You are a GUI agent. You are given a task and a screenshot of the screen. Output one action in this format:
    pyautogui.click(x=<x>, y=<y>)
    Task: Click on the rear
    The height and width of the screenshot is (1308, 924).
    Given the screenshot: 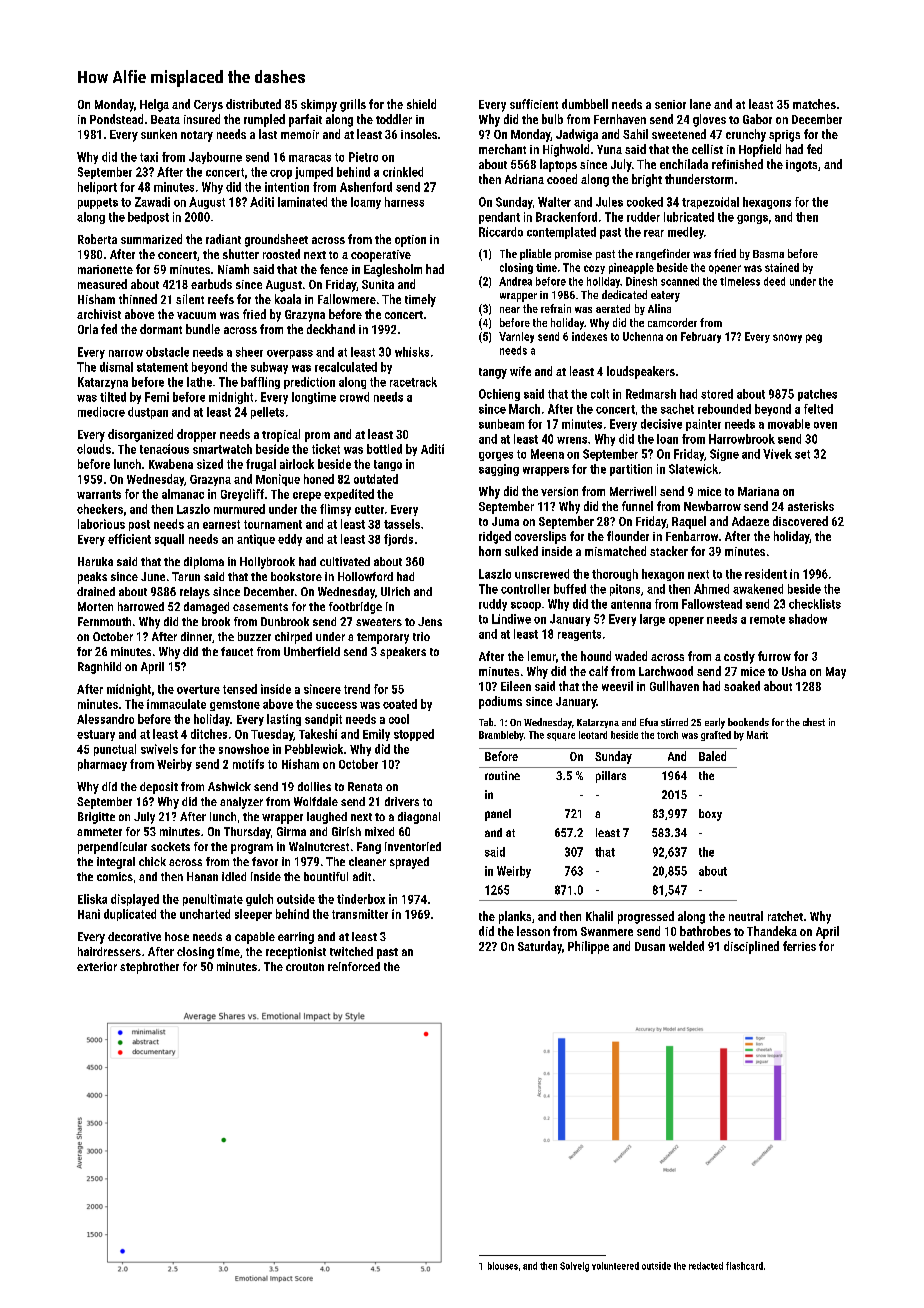 What is the action you would take?
    pyautogui.click(x=654, y=233)
